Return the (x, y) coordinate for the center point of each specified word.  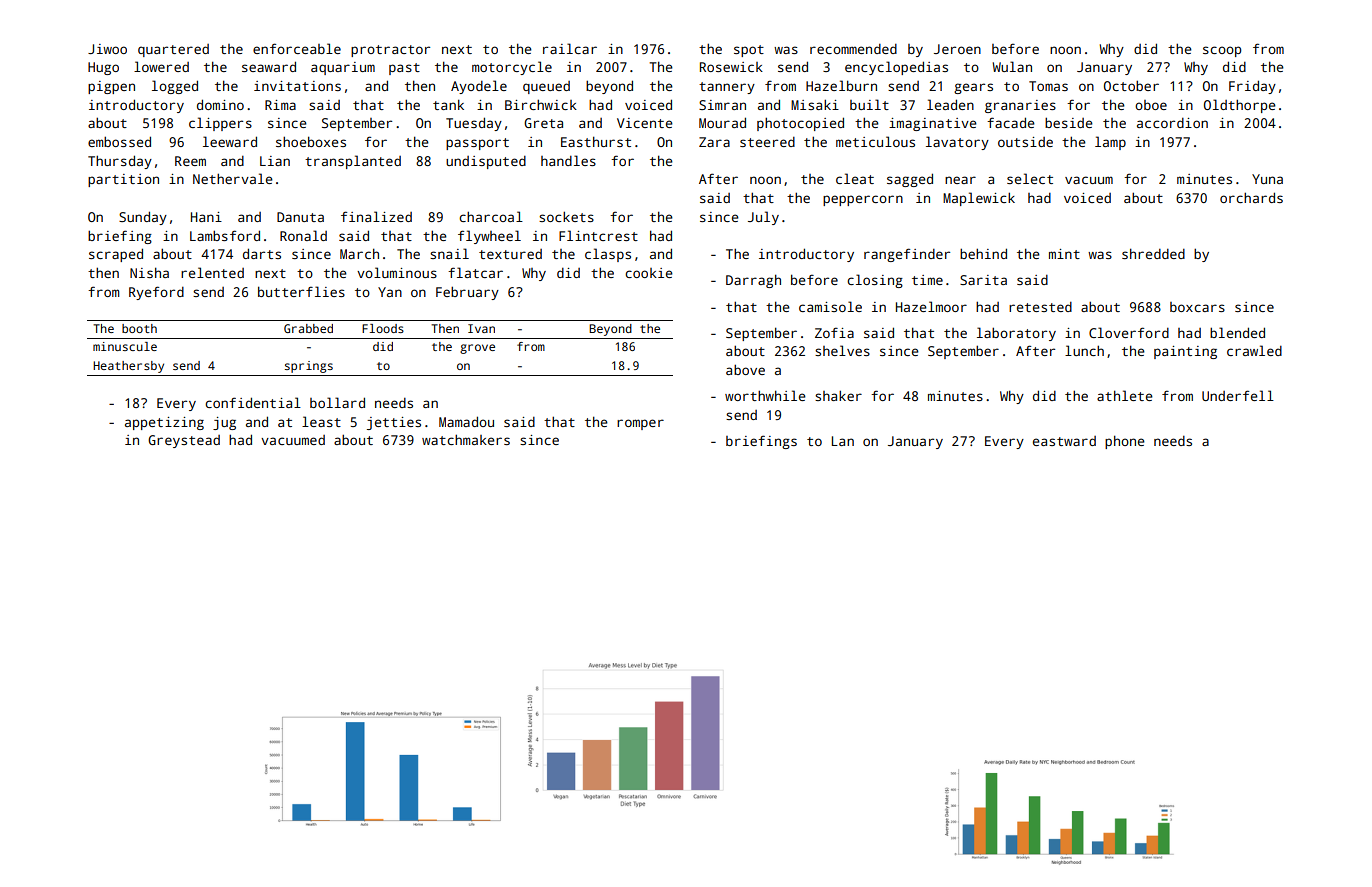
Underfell (1238, 395)
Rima (280, 105)
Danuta (300, 217)
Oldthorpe (1240, 106)
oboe (1151, 105)
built (869, 104)
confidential (253, 402)
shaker (838, 395)
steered (767, 142)
